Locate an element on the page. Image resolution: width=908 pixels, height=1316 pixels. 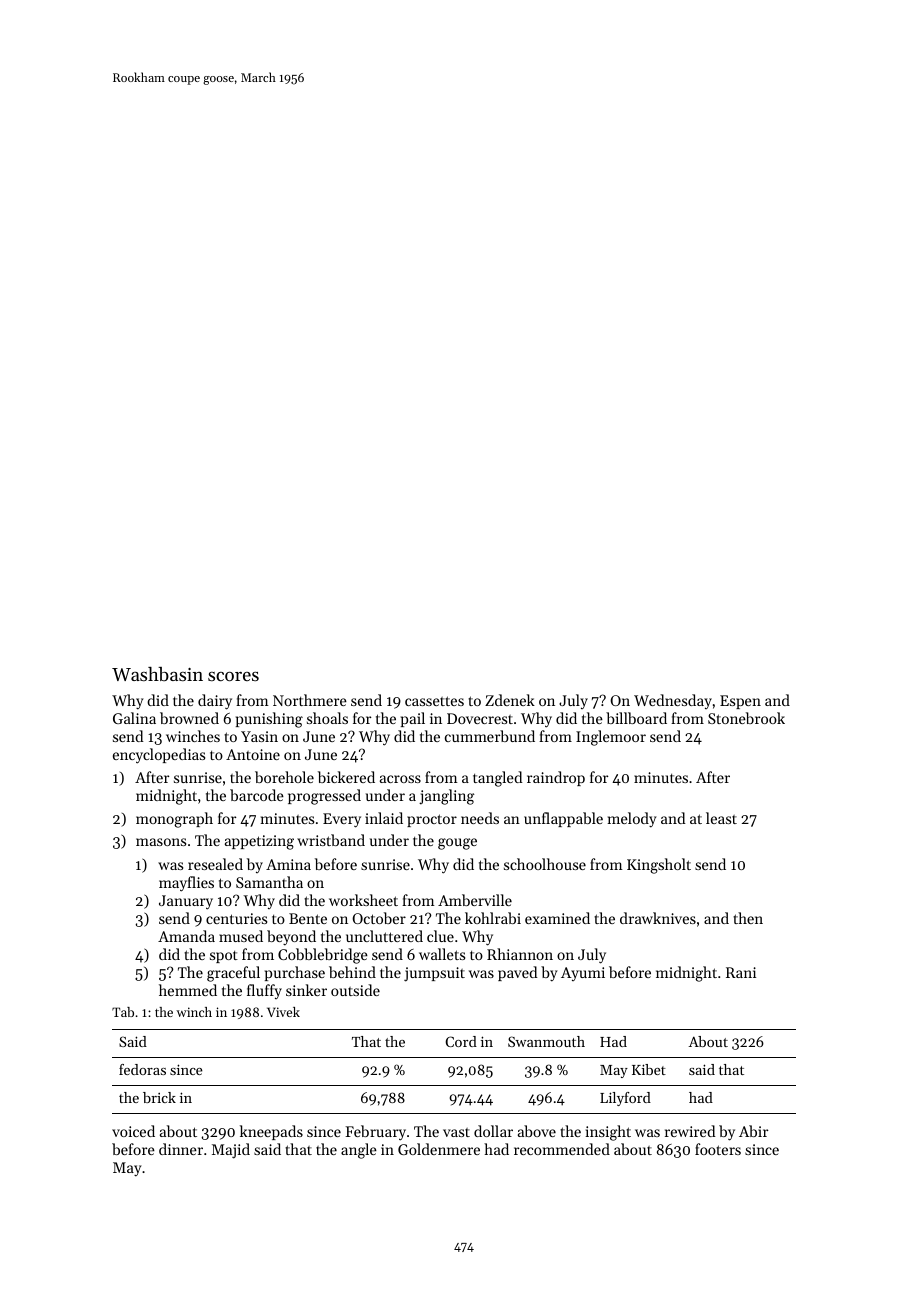
Washbasin is located at coordinates (157, 674).
